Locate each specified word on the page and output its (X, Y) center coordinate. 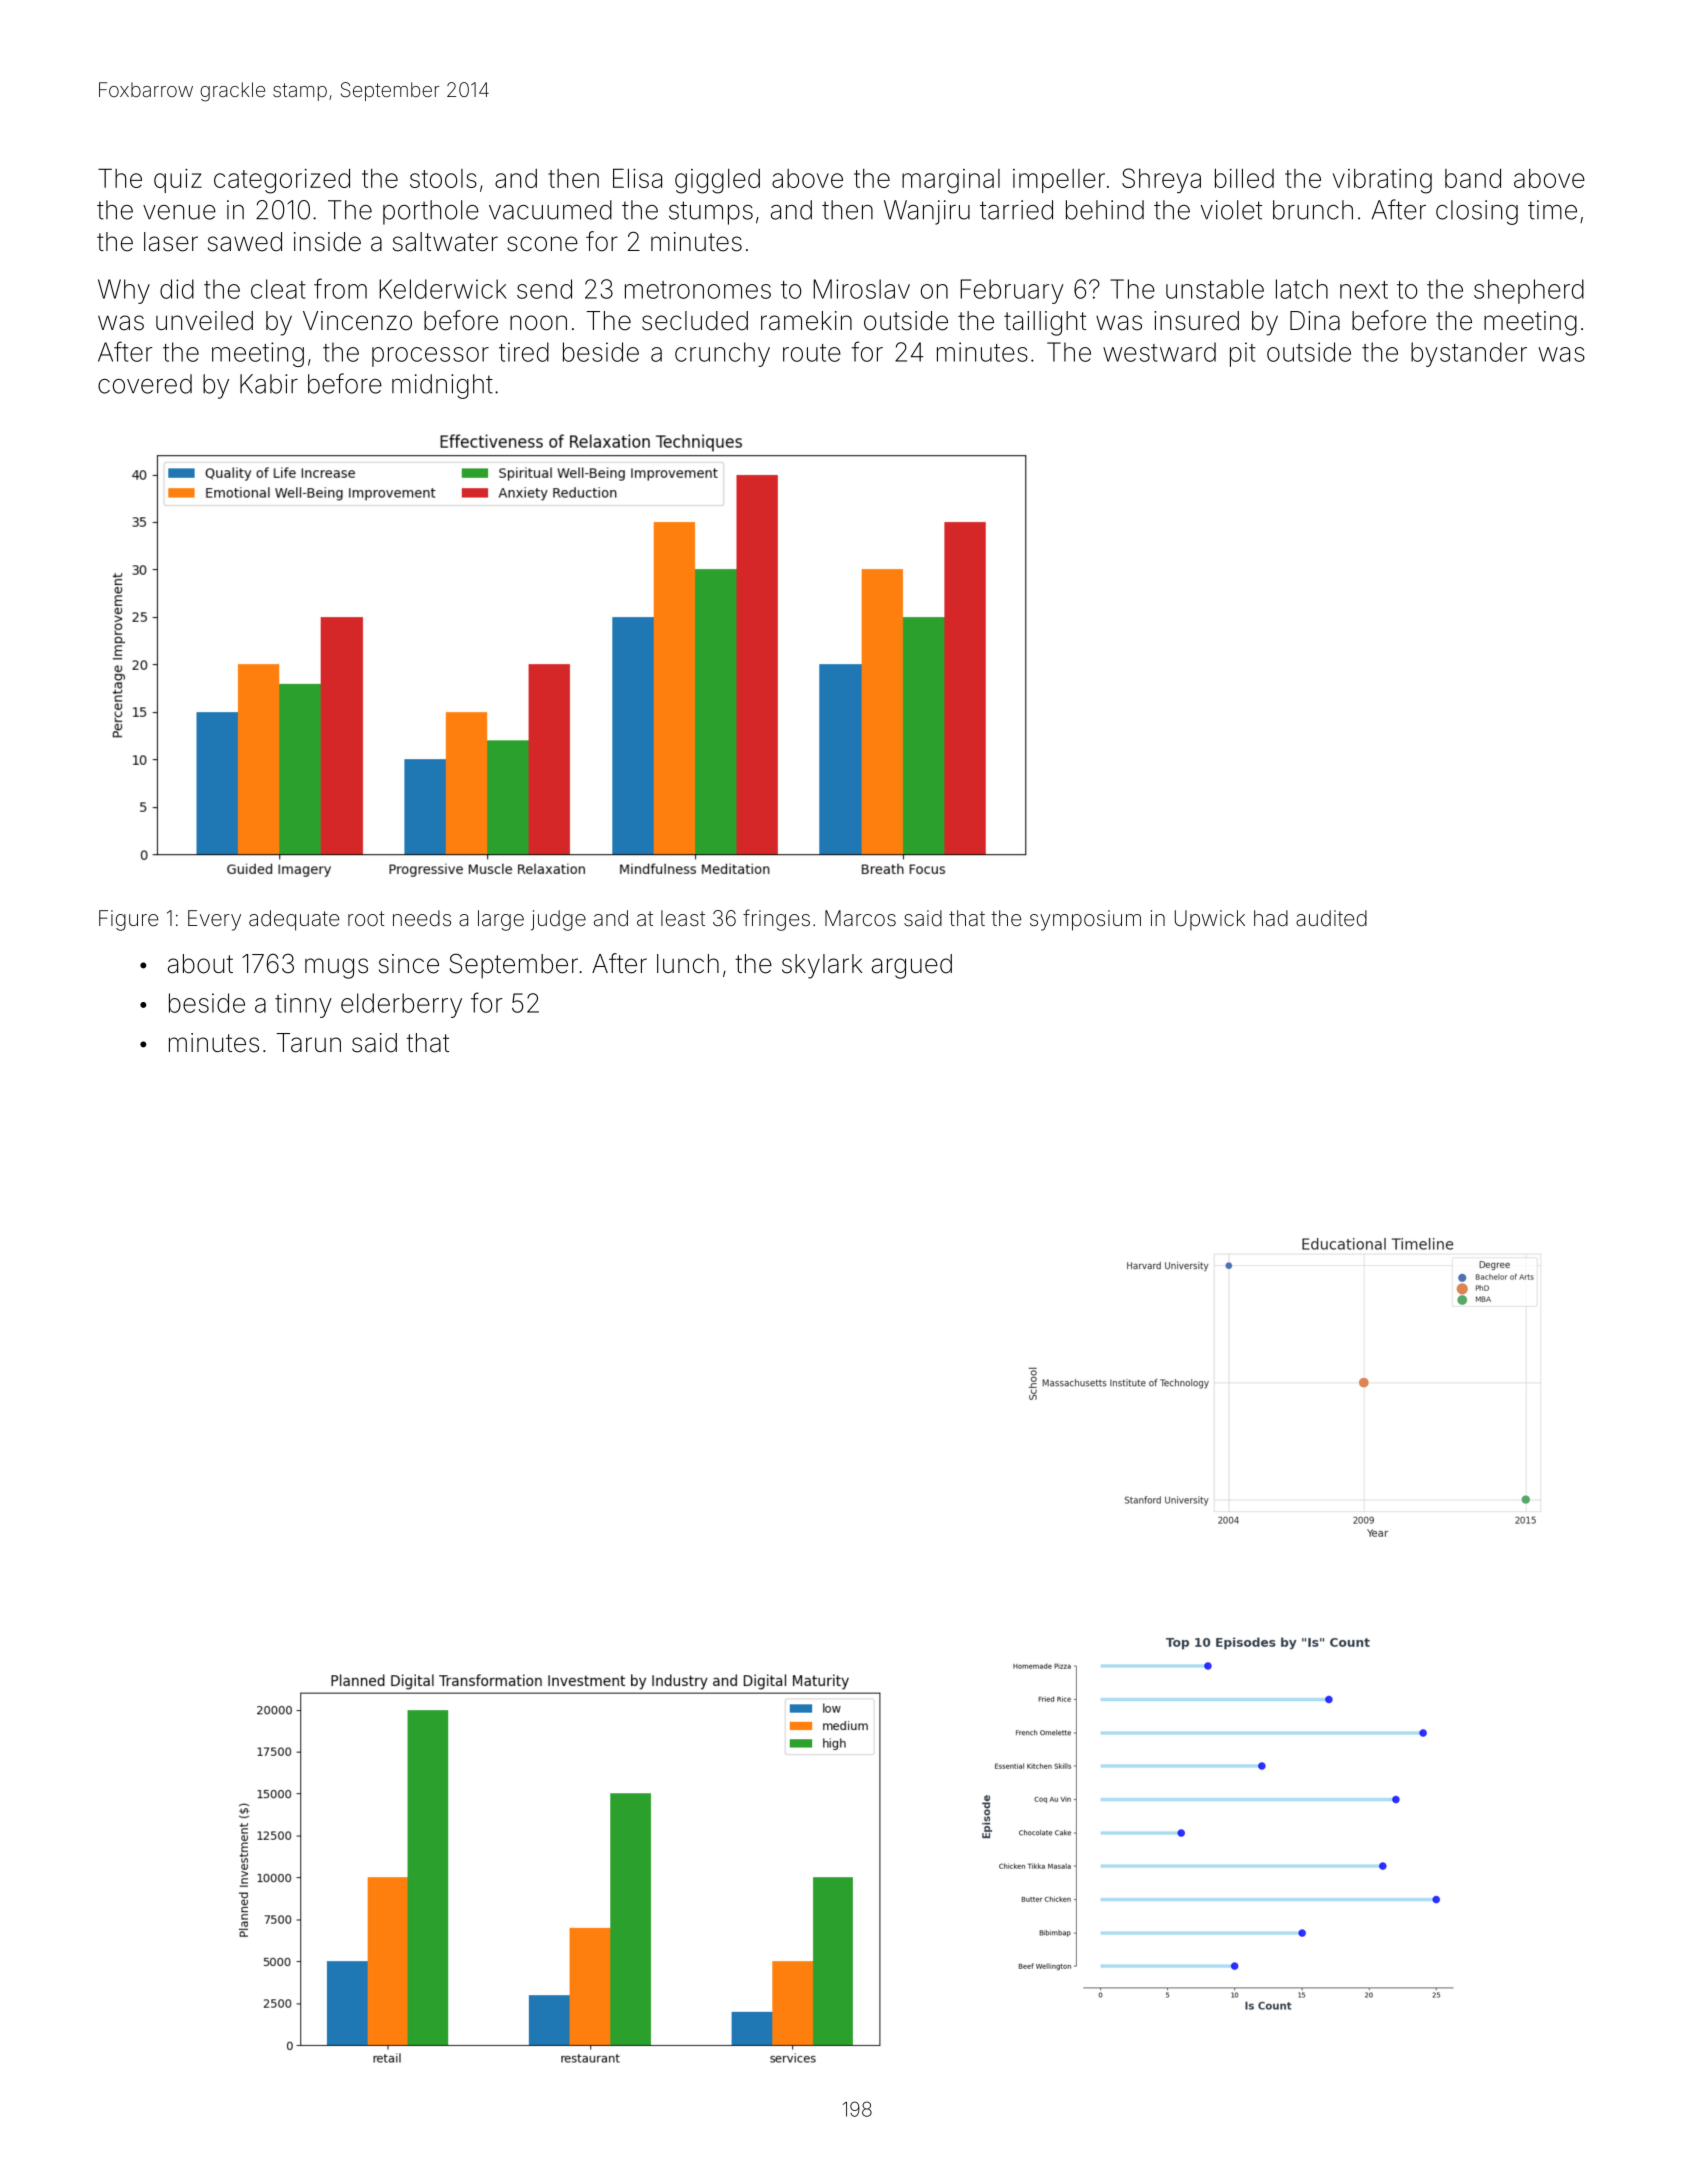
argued (912, 966)
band (1473, 178)
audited (1331, 918)
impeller (1059, 181)
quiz (178, 181)
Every (214, 920)
